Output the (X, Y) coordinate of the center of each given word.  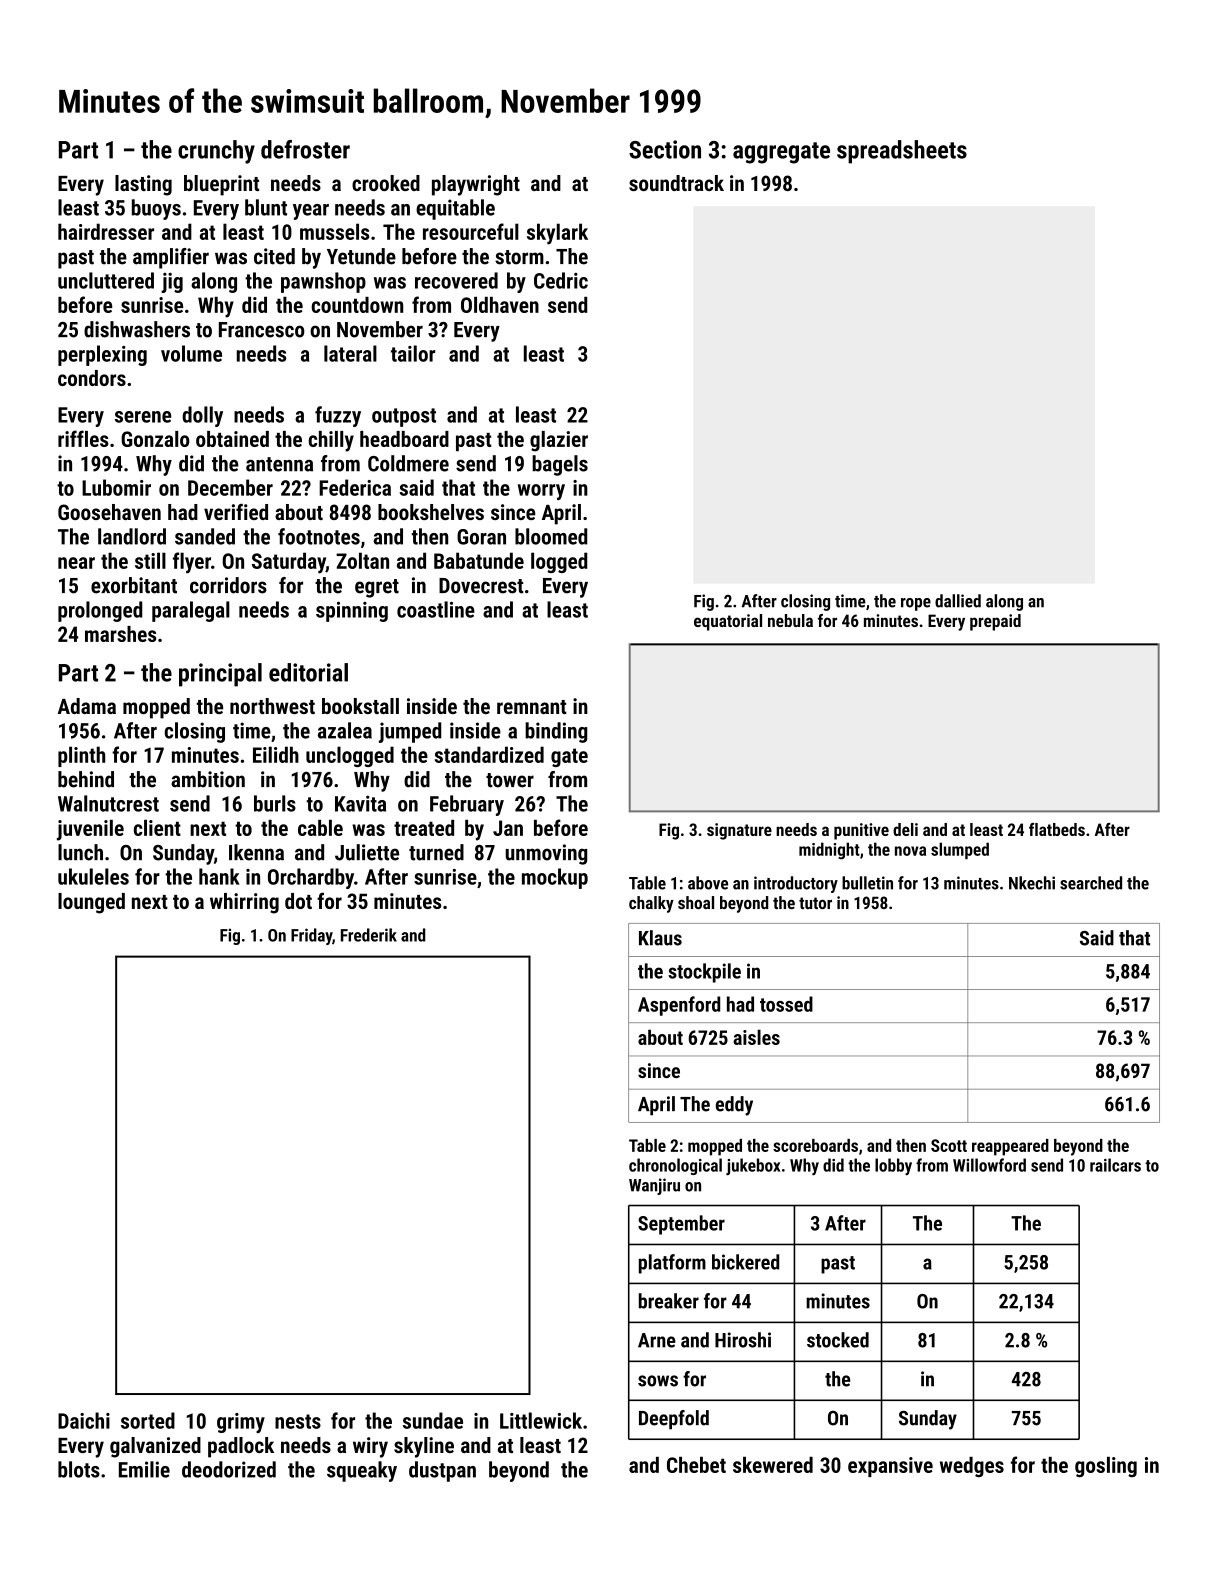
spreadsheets (902, 152)
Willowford (989, 1165)
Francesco (262, 330)
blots (79, 1469)
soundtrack (676, 183)
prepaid (995, 622)
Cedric (561, 280)
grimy (241, 1423)
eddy (734, 1106)
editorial (308, 672)
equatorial (728, 622)
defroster (305, 149)
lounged (91, 903)
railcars (1115, 1165)
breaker (669, 1301)
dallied (958, 601)
